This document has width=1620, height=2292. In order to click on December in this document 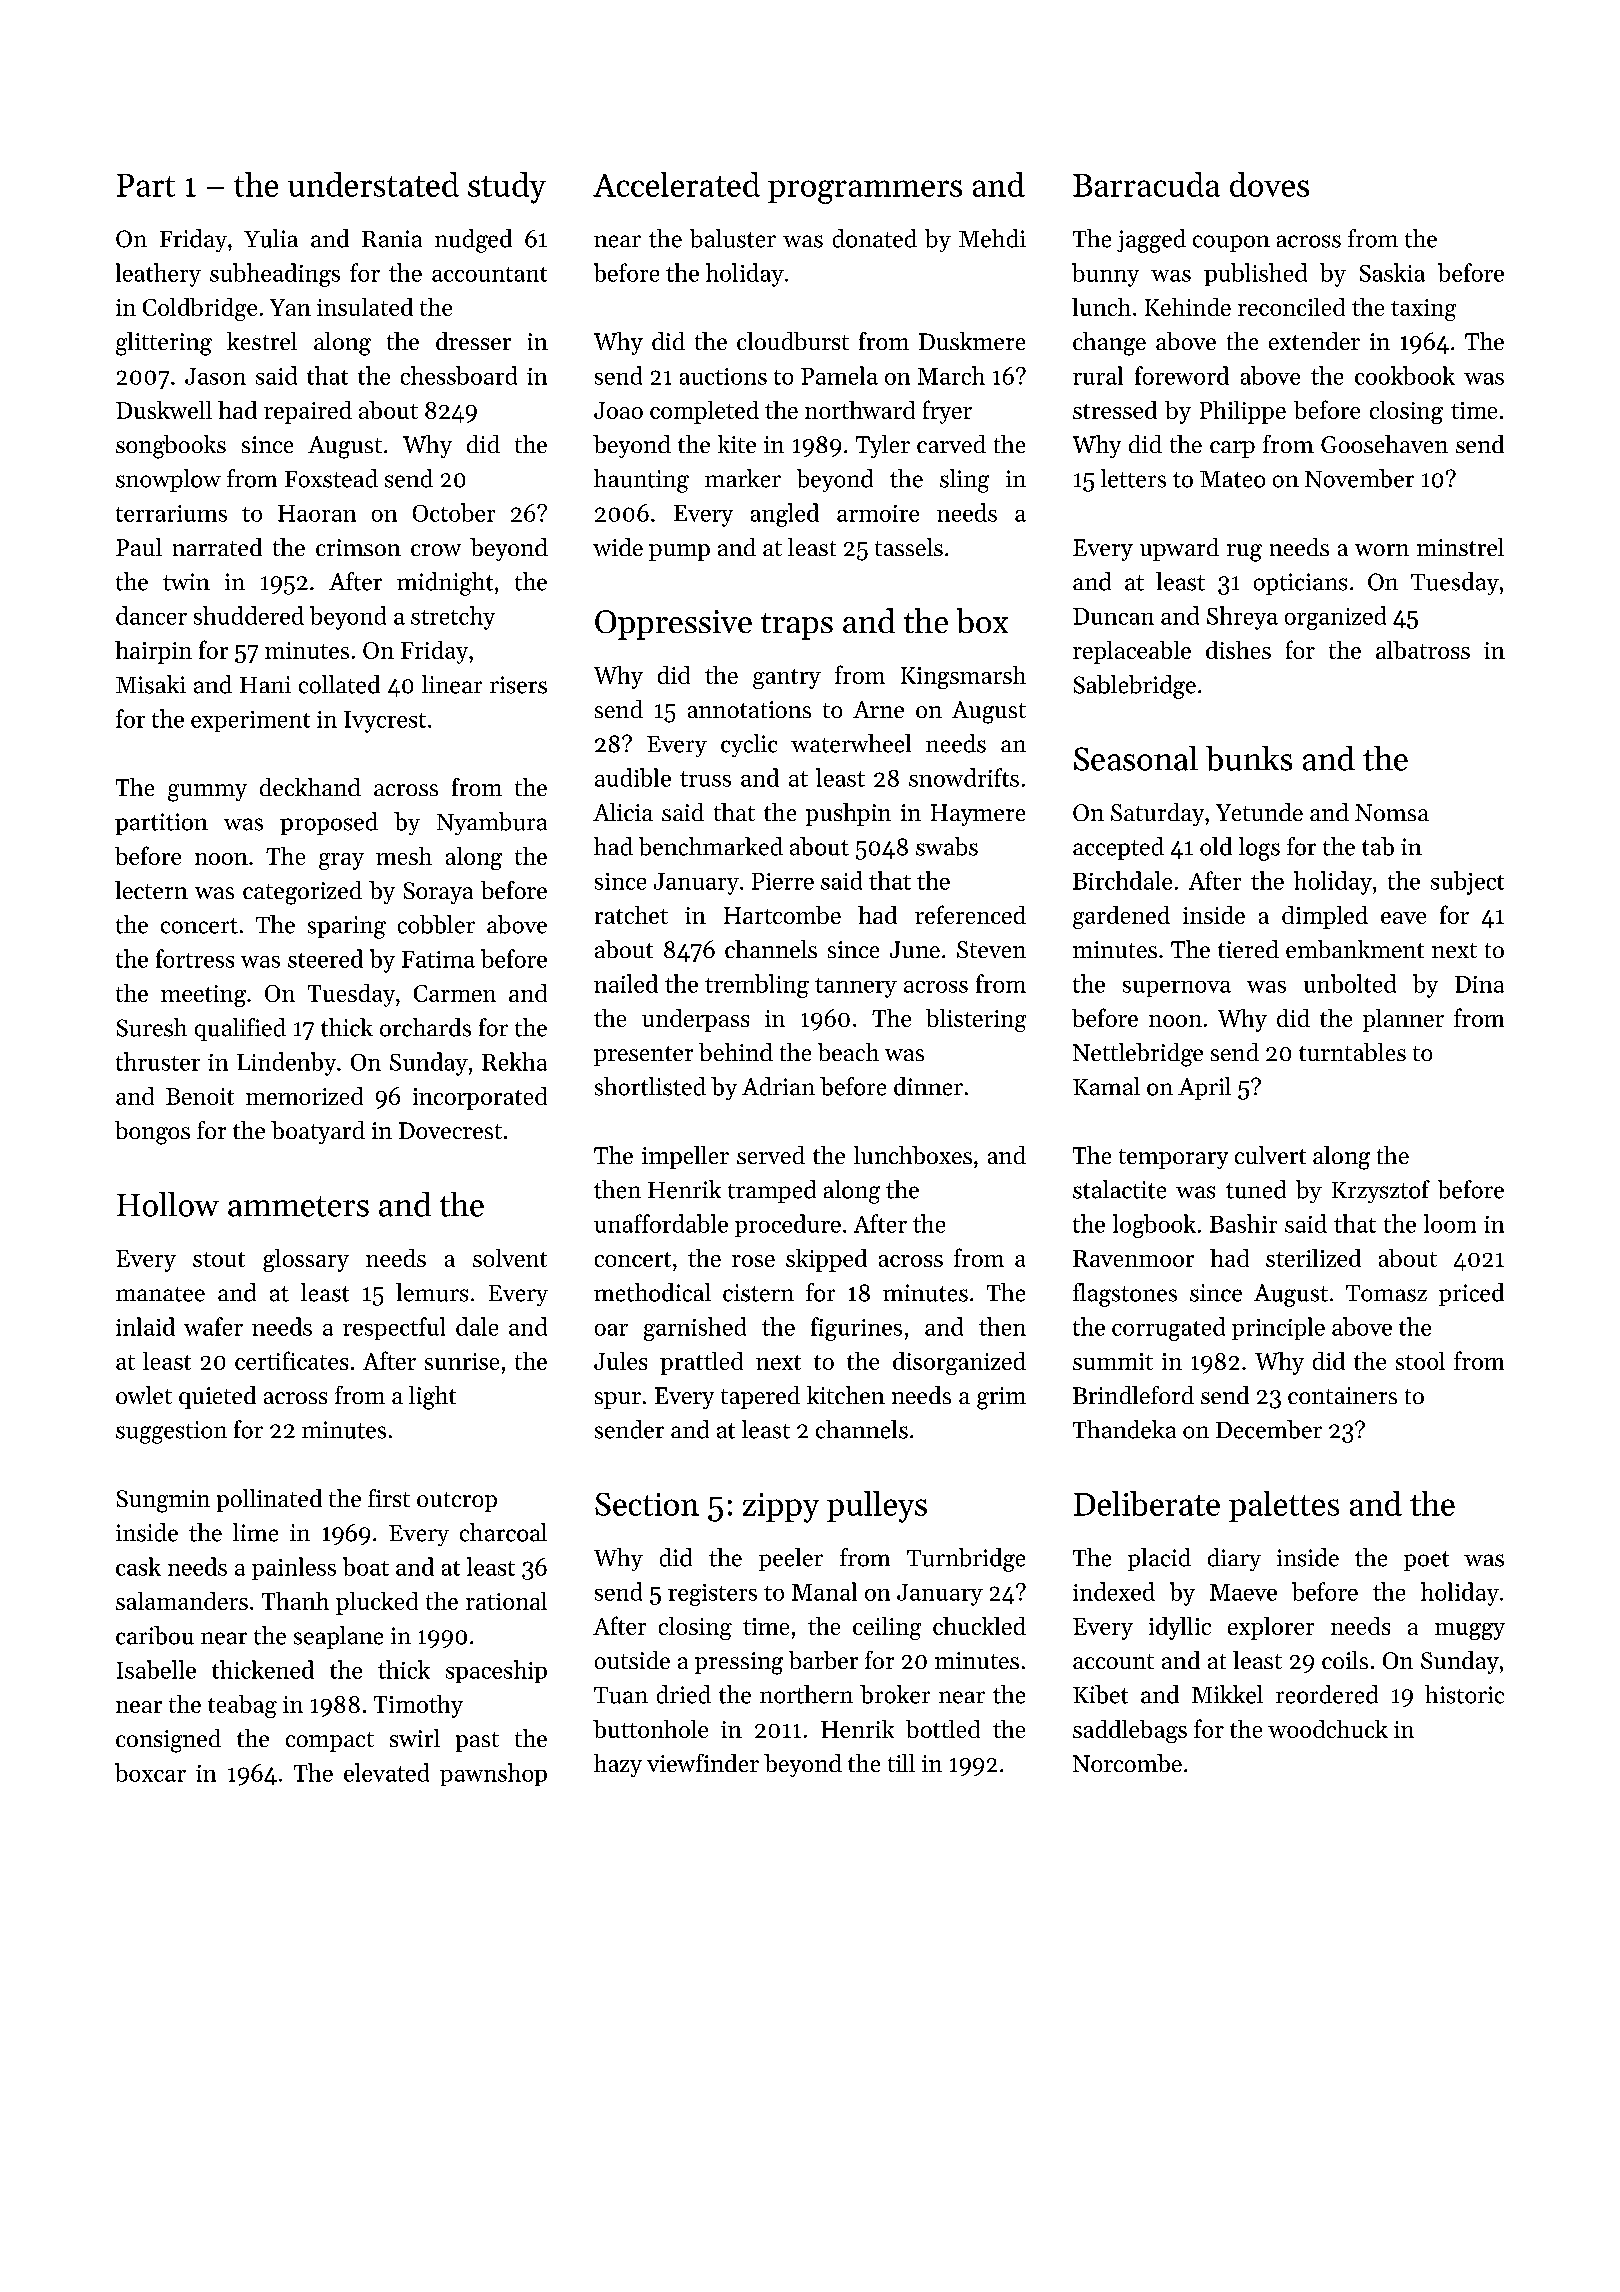, I will do `click(1269, 1429)`.
